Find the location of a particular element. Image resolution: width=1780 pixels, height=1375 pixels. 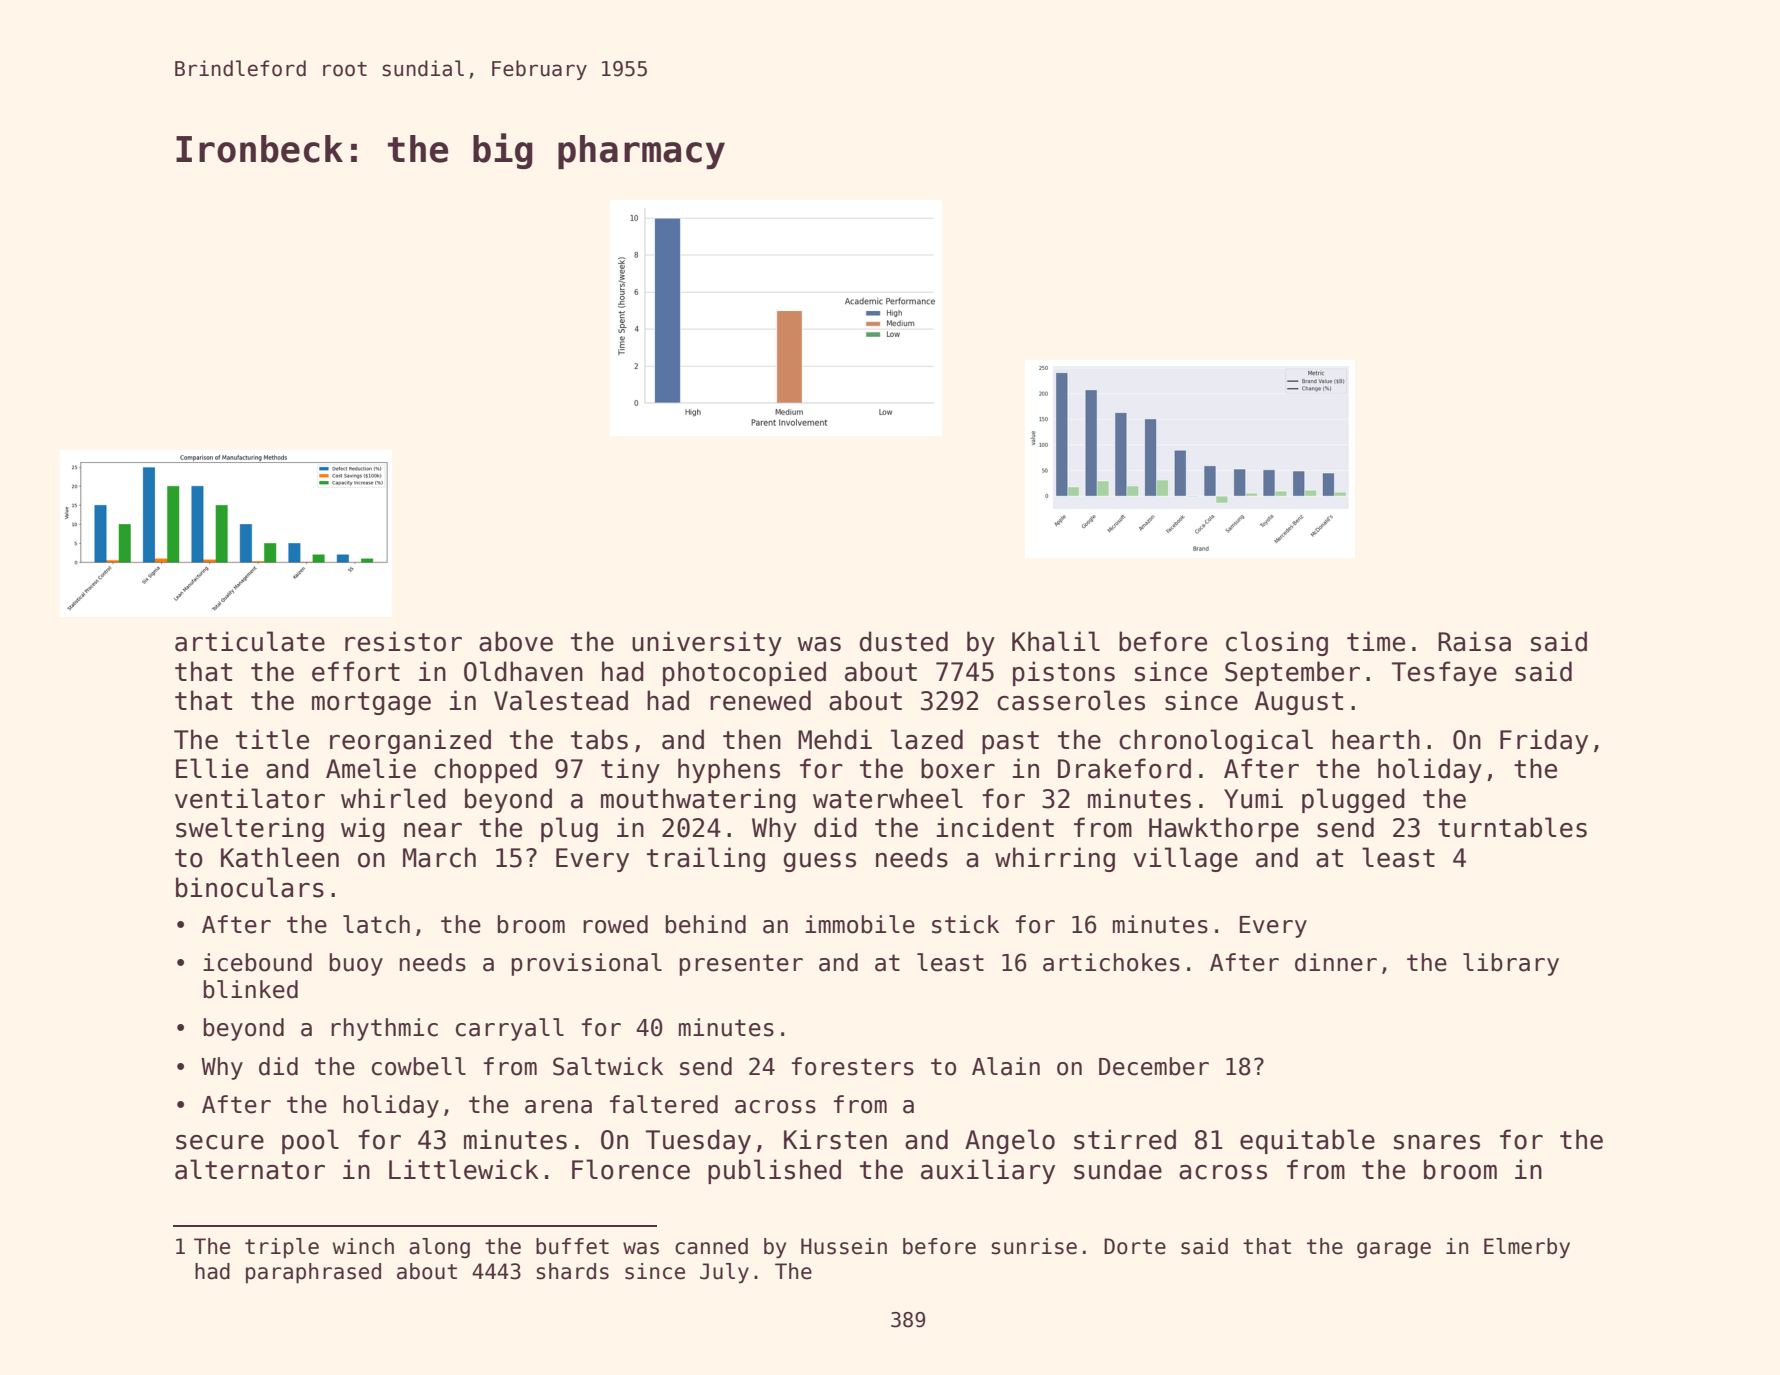

arena is located at coordinates (558, 1107).
